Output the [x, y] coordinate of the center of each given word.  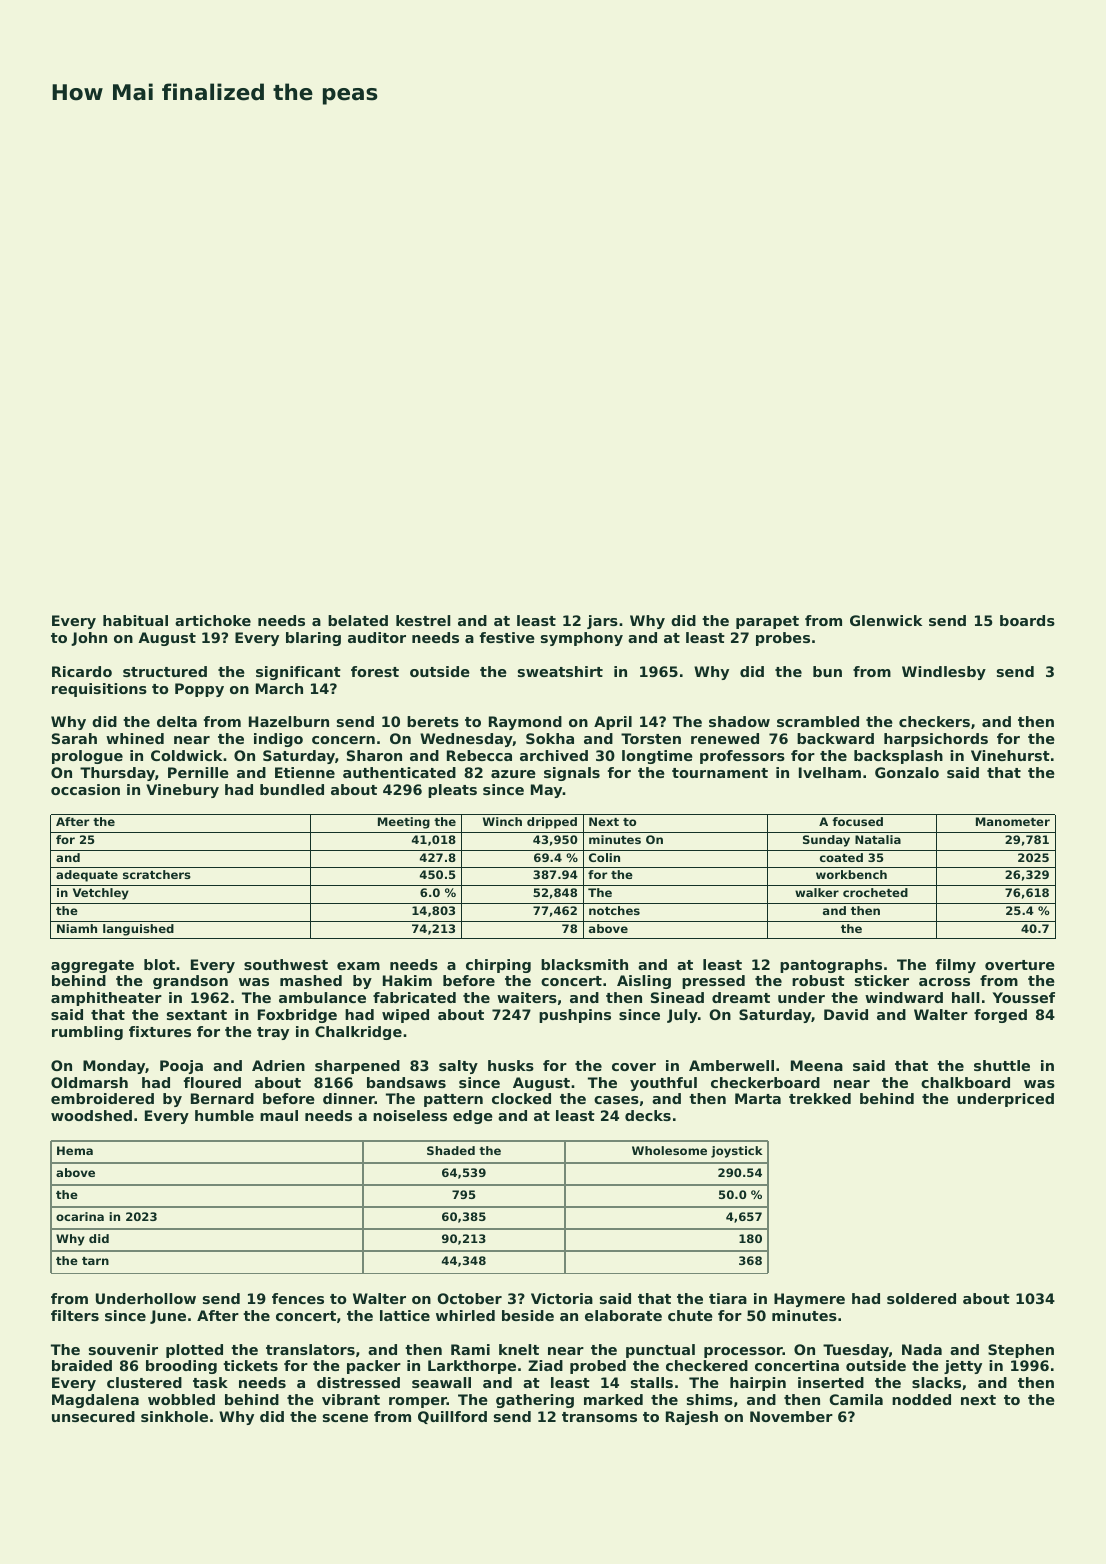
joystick [737, 1152]
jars [602, 622]
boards [1027, 620]
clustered [144, 1382]
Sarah [74, 738]
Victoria [562, 1298]
